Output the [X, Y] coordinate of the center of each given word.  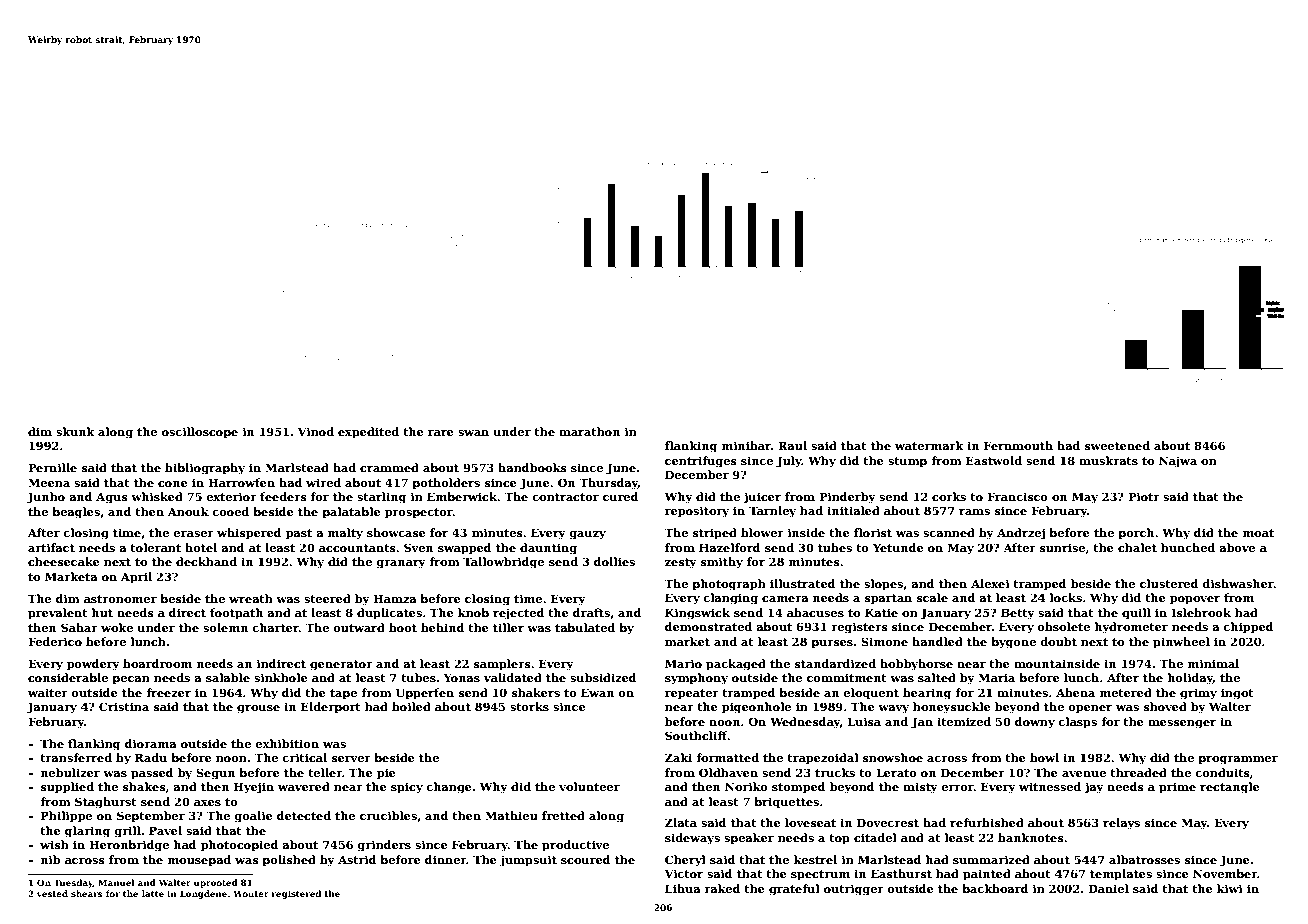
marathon [589, 431]
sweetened [1117, 445]
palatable [351, 513]
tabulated [585, 627]
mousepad [199, 861]
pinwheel [1181, 643]
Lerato [896, 772]
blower [762, 532]
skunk [75, 431]
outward [359, 627]
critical [304, 757]
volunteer [589, 786]
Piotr [1144, 496]
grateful [794, 890]
